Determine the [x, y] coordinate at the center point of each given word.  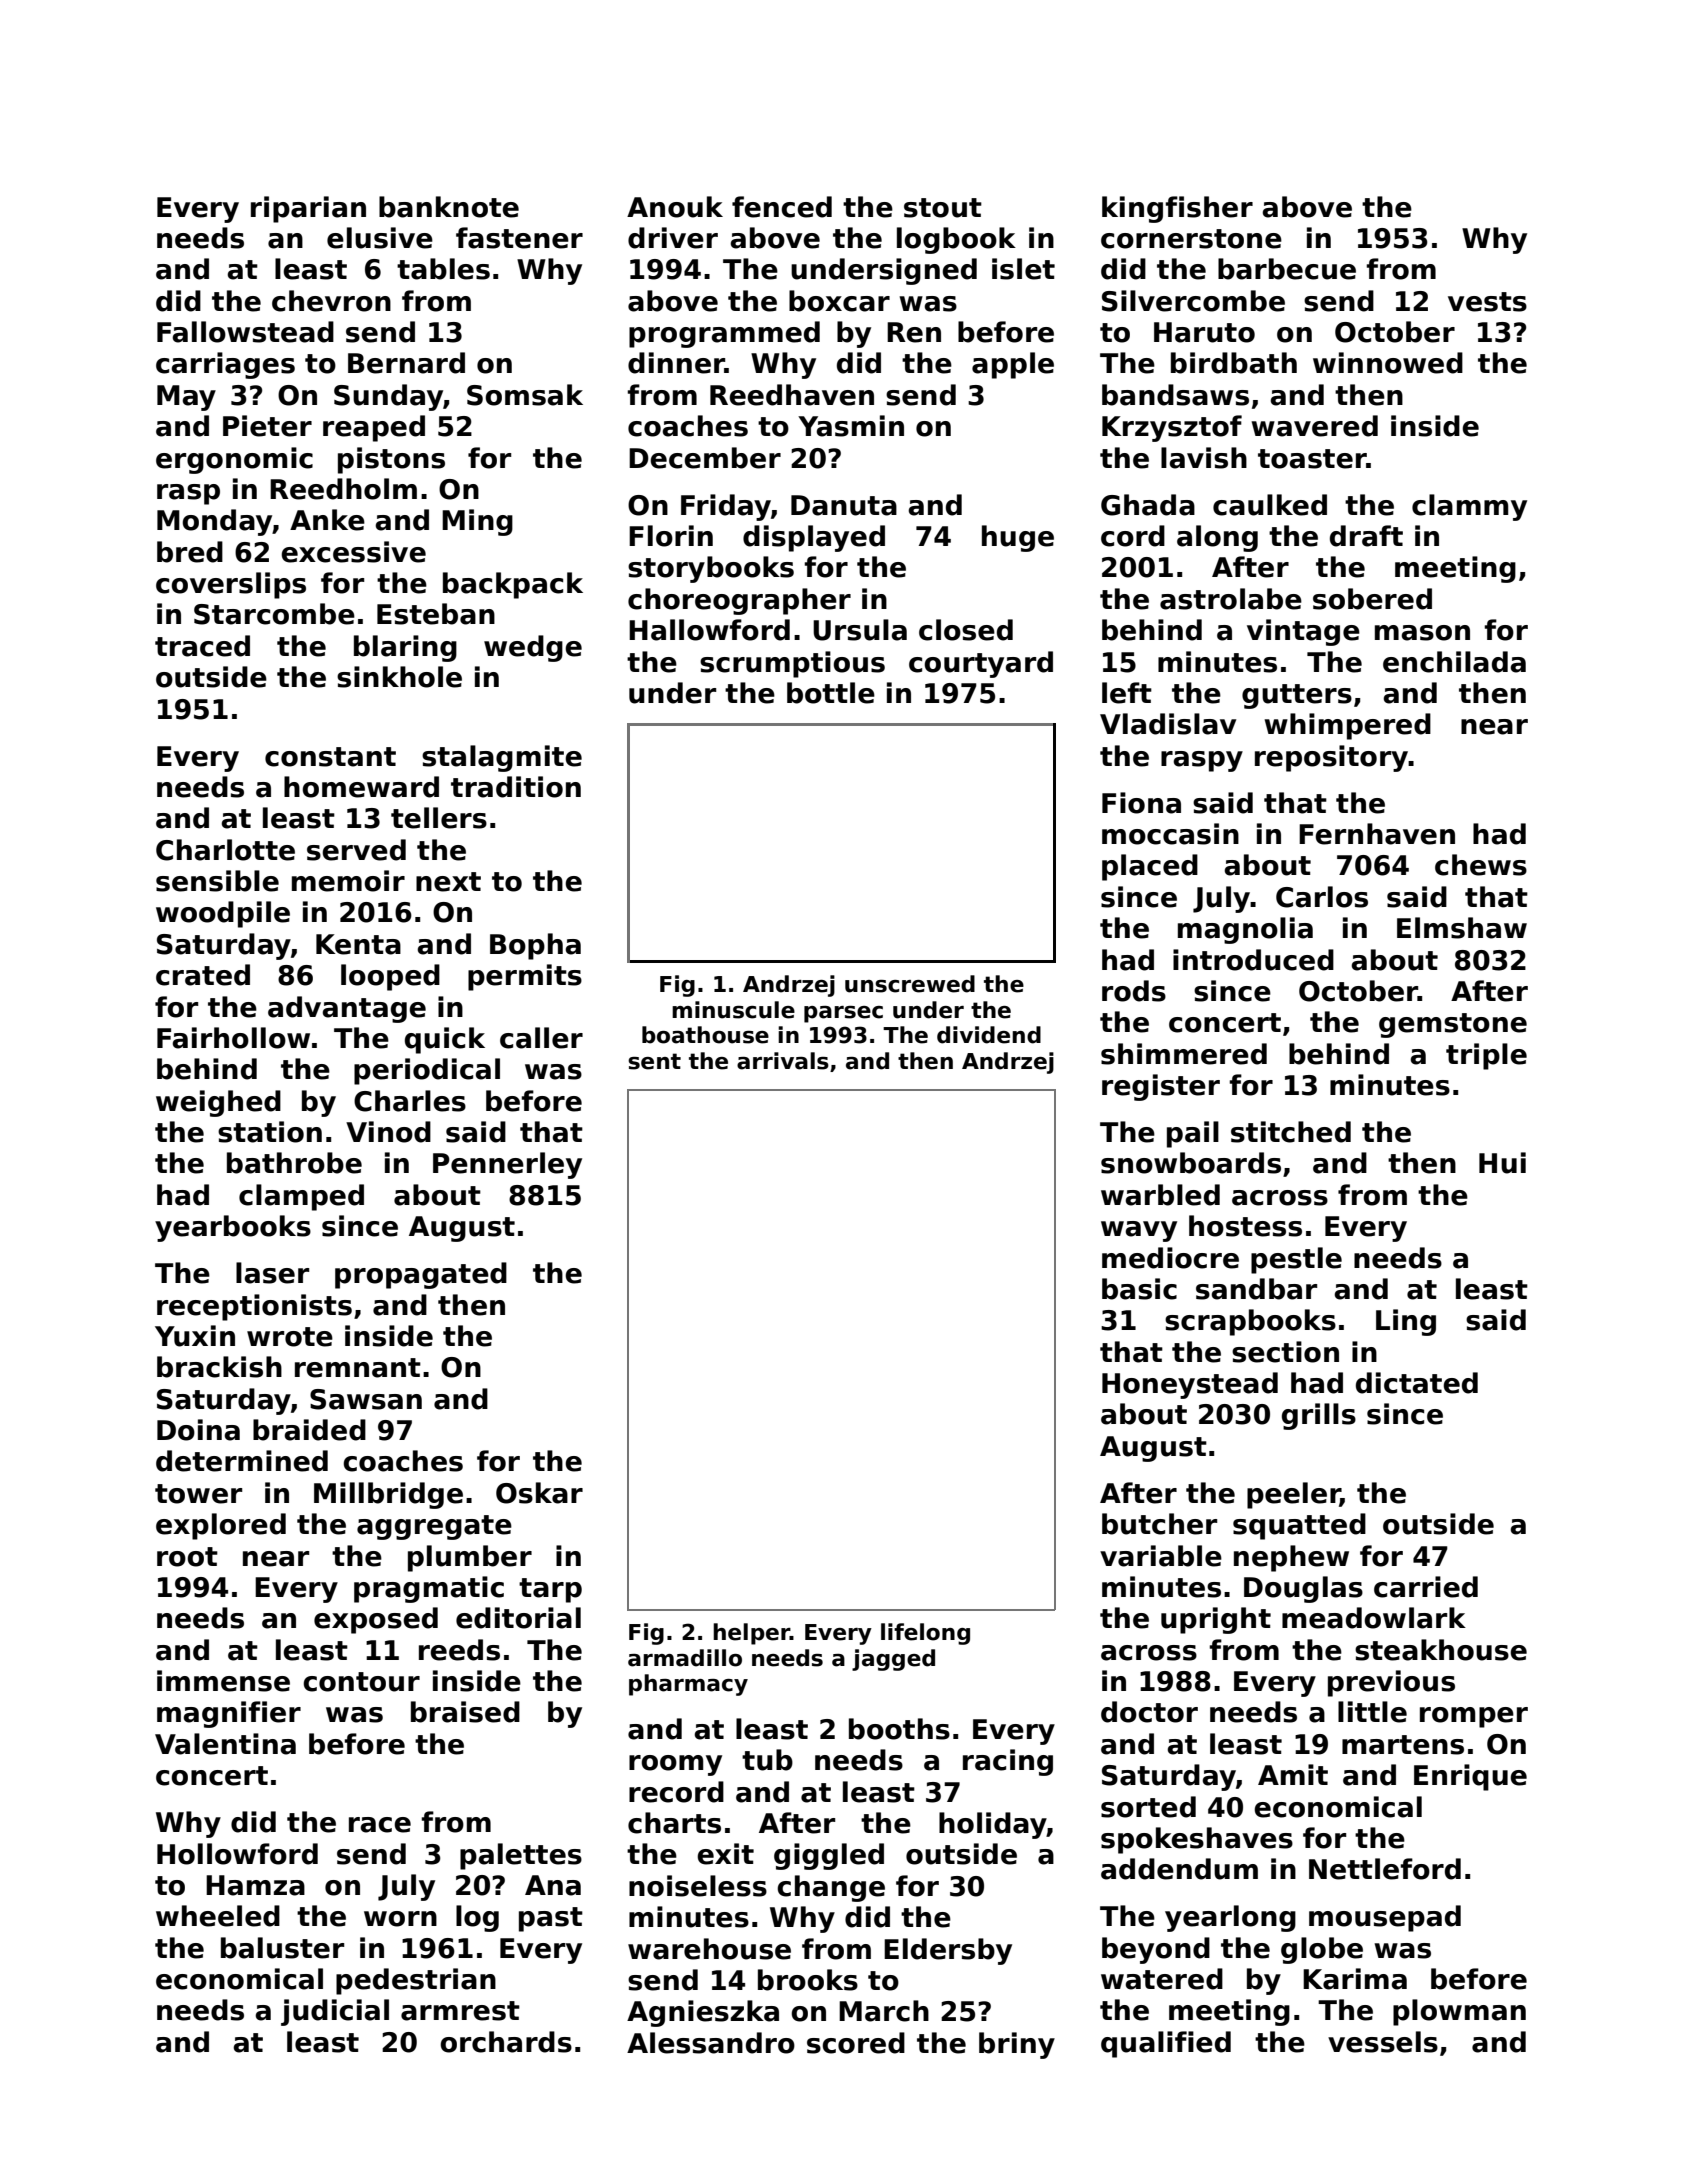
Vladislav [1168, 724]
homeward [361, 787]
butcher [1159, 1524]
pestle [1296, 1260]
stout [943, 208]
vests [1487, 302]
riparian [308, 209]
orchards [506, 2042]
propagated [421, 1275]
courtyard [981, 664]
